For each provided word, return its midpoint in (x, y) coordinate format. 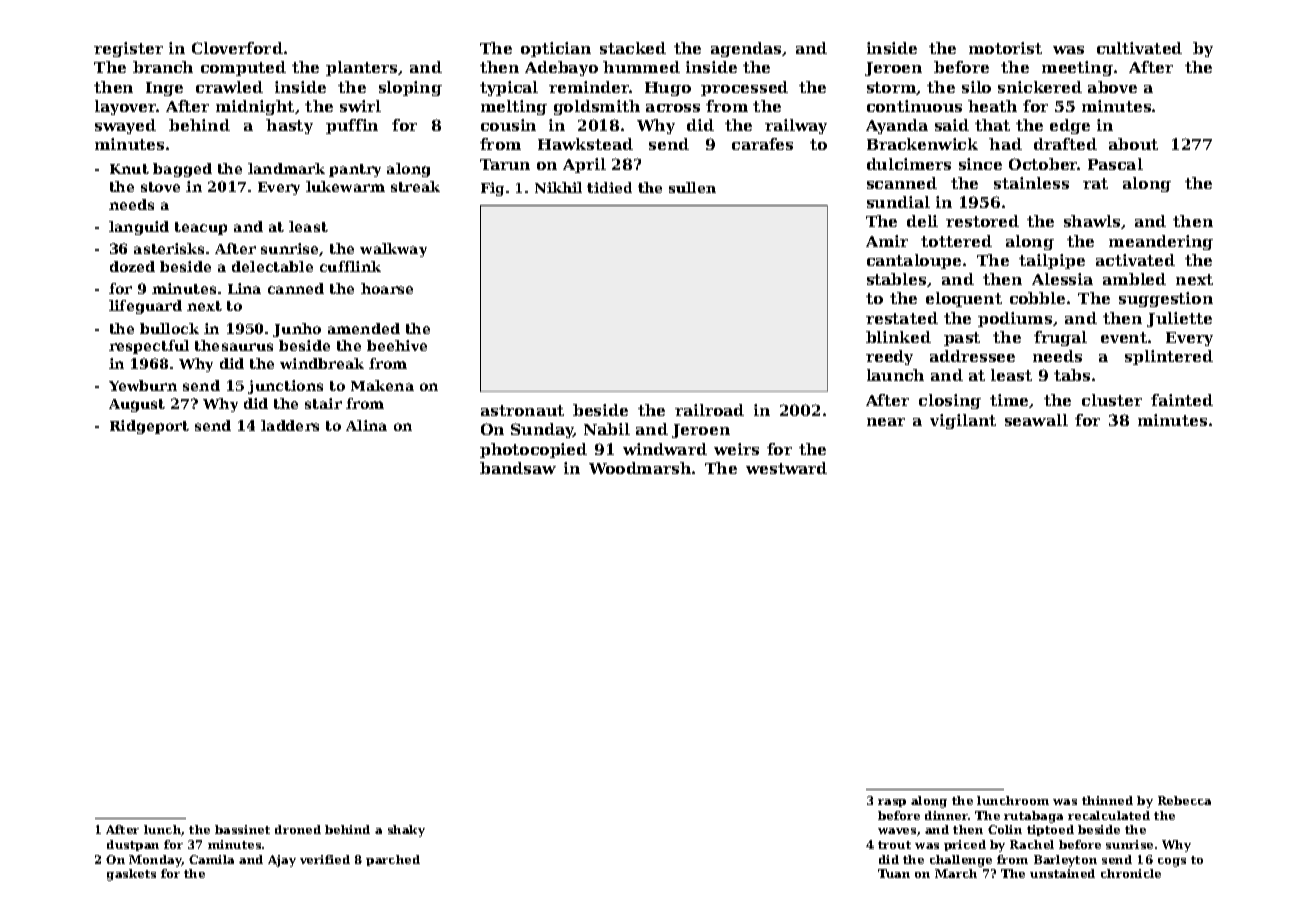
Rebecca (1184, 800)
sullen (692, 187)
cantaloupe (914, 261)
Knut (129, 169)
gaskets (131, 875)
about (1133, 144)
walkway (393, 250)
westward (786, 468)
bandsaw (518, 468)
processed (744, 88)
